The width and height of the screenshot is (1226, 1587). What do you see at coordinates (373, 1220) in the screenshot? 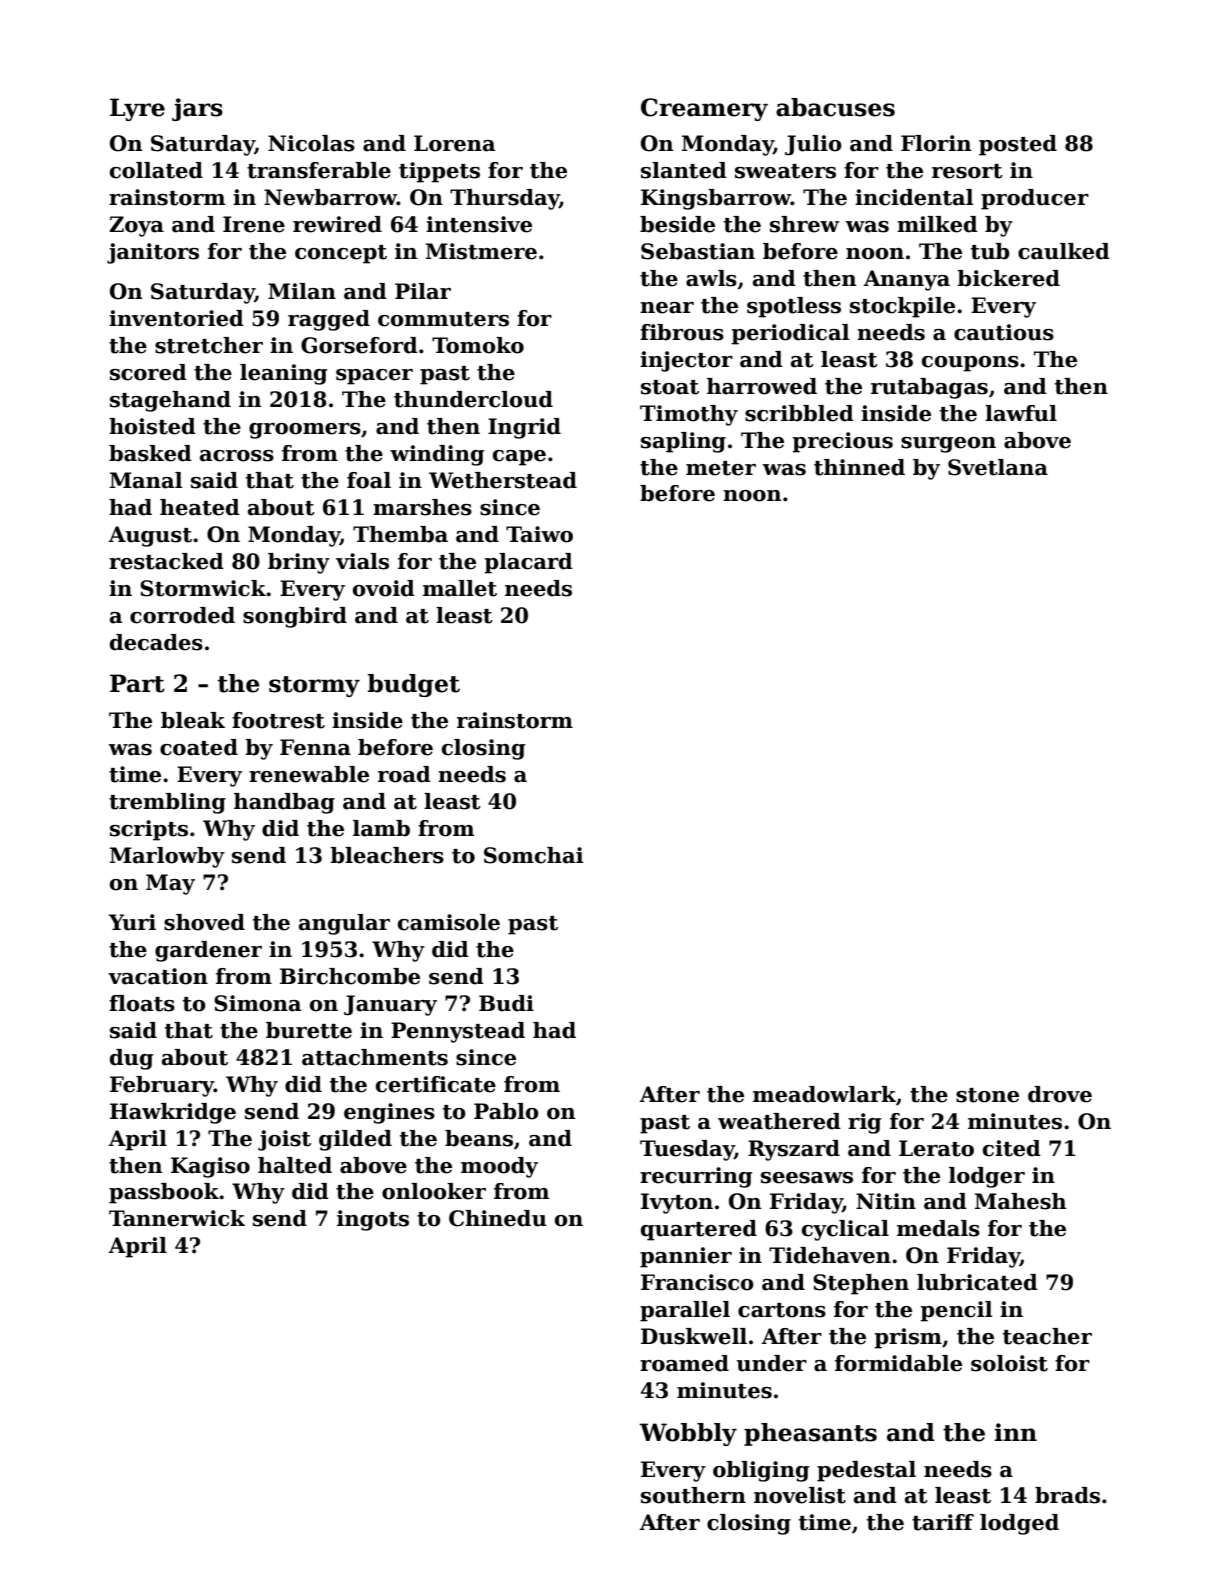
I see `ingots` at bounding box center [373, 1220].
